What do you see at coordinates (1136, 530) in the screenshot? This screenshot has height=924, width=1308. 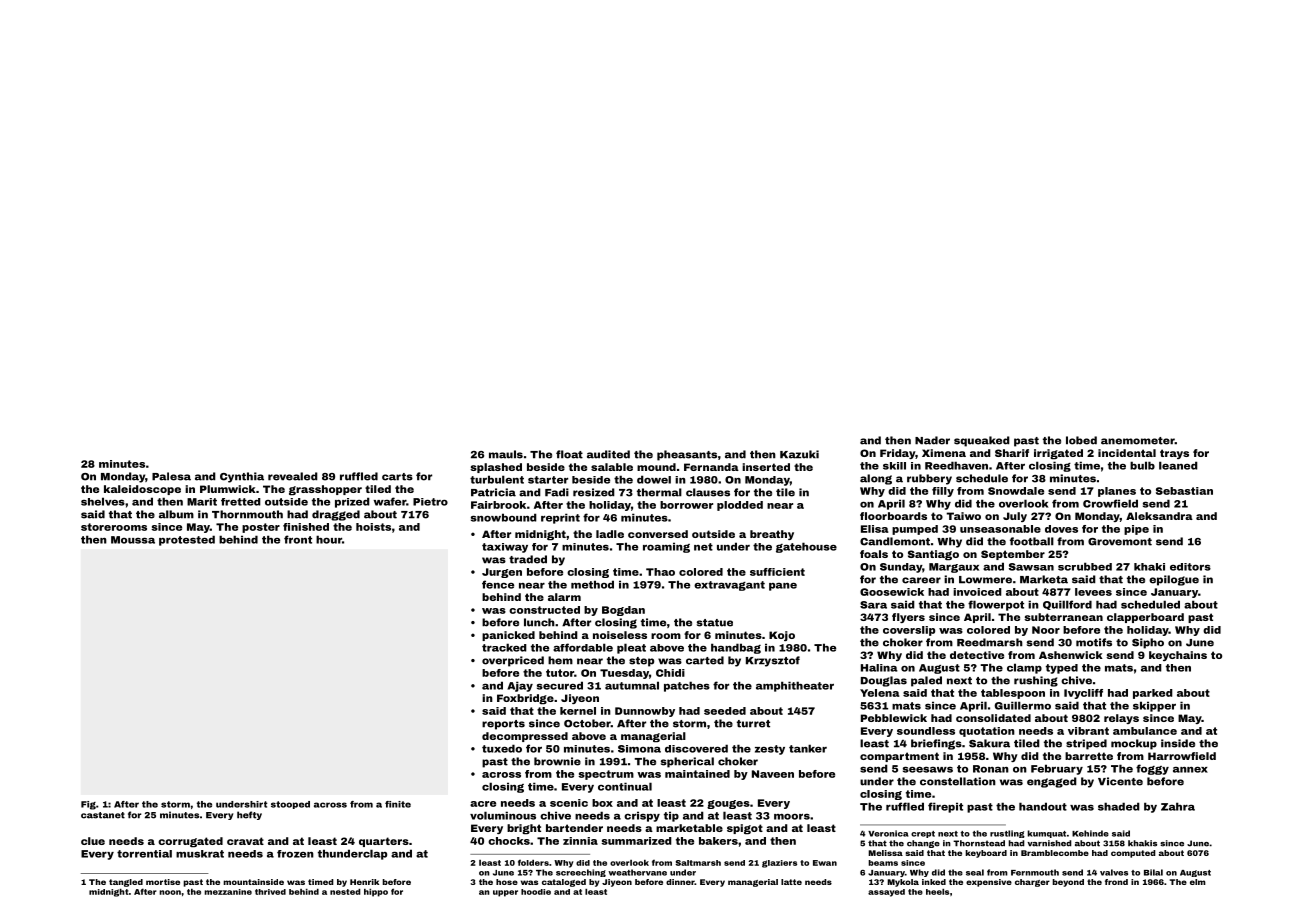 I see `pipe` at bounding box center [1136, 530].
